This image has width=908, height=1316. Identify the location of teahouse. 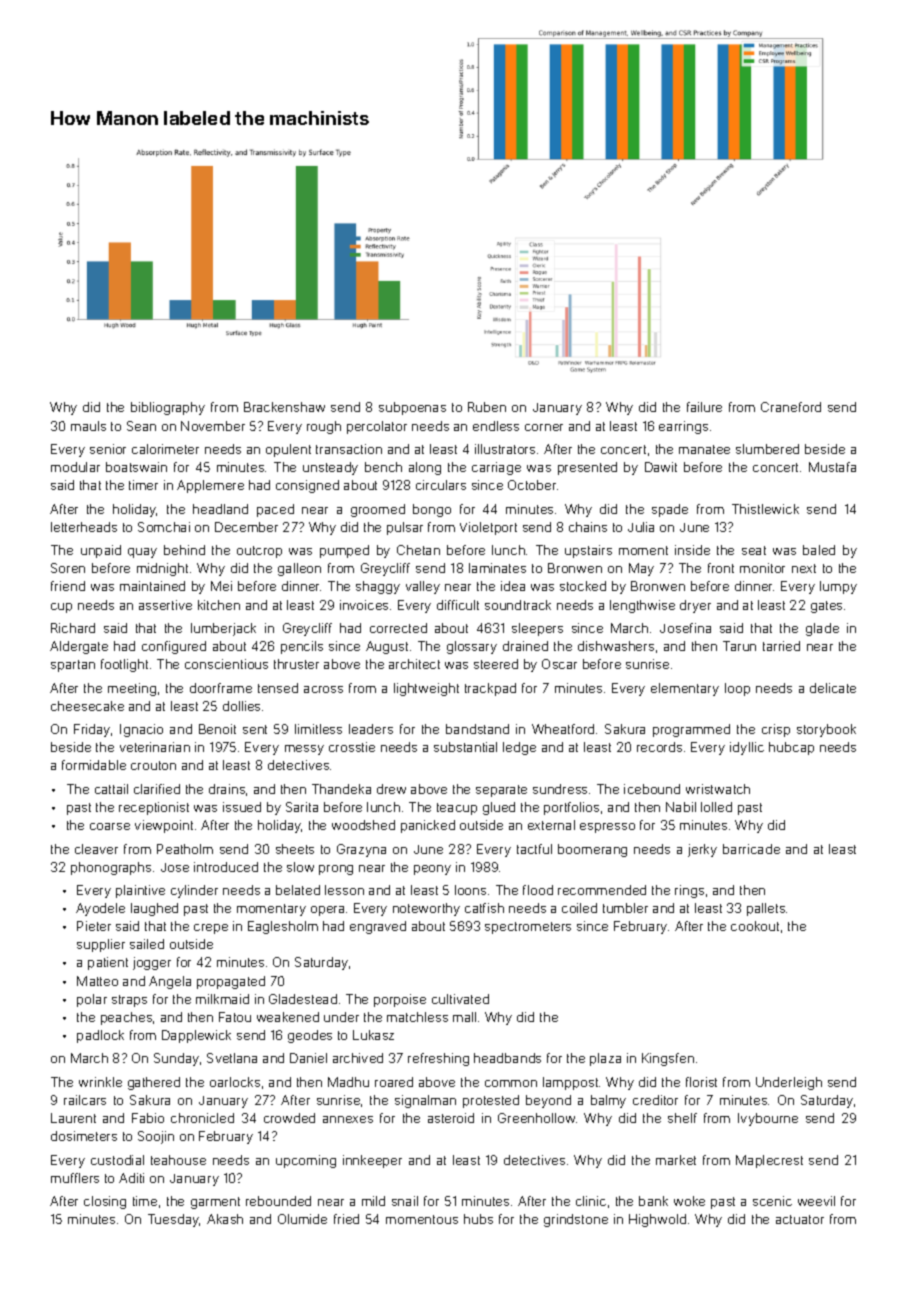
(178, 1160).
